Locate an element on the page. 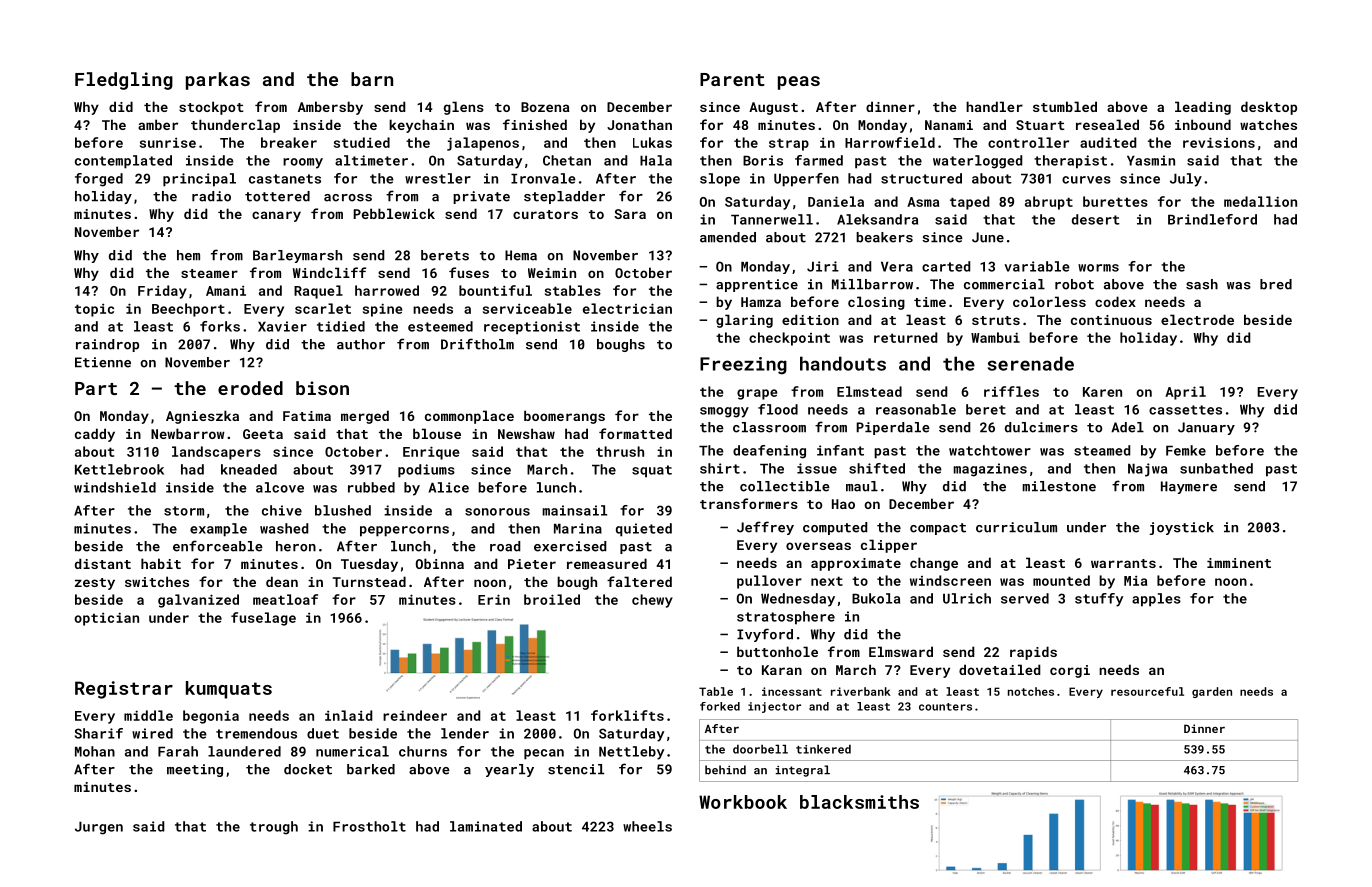 Image resolution: width=1372 pixels, height=887 pixels. Frostholt is located at coordinates (369, 826).
